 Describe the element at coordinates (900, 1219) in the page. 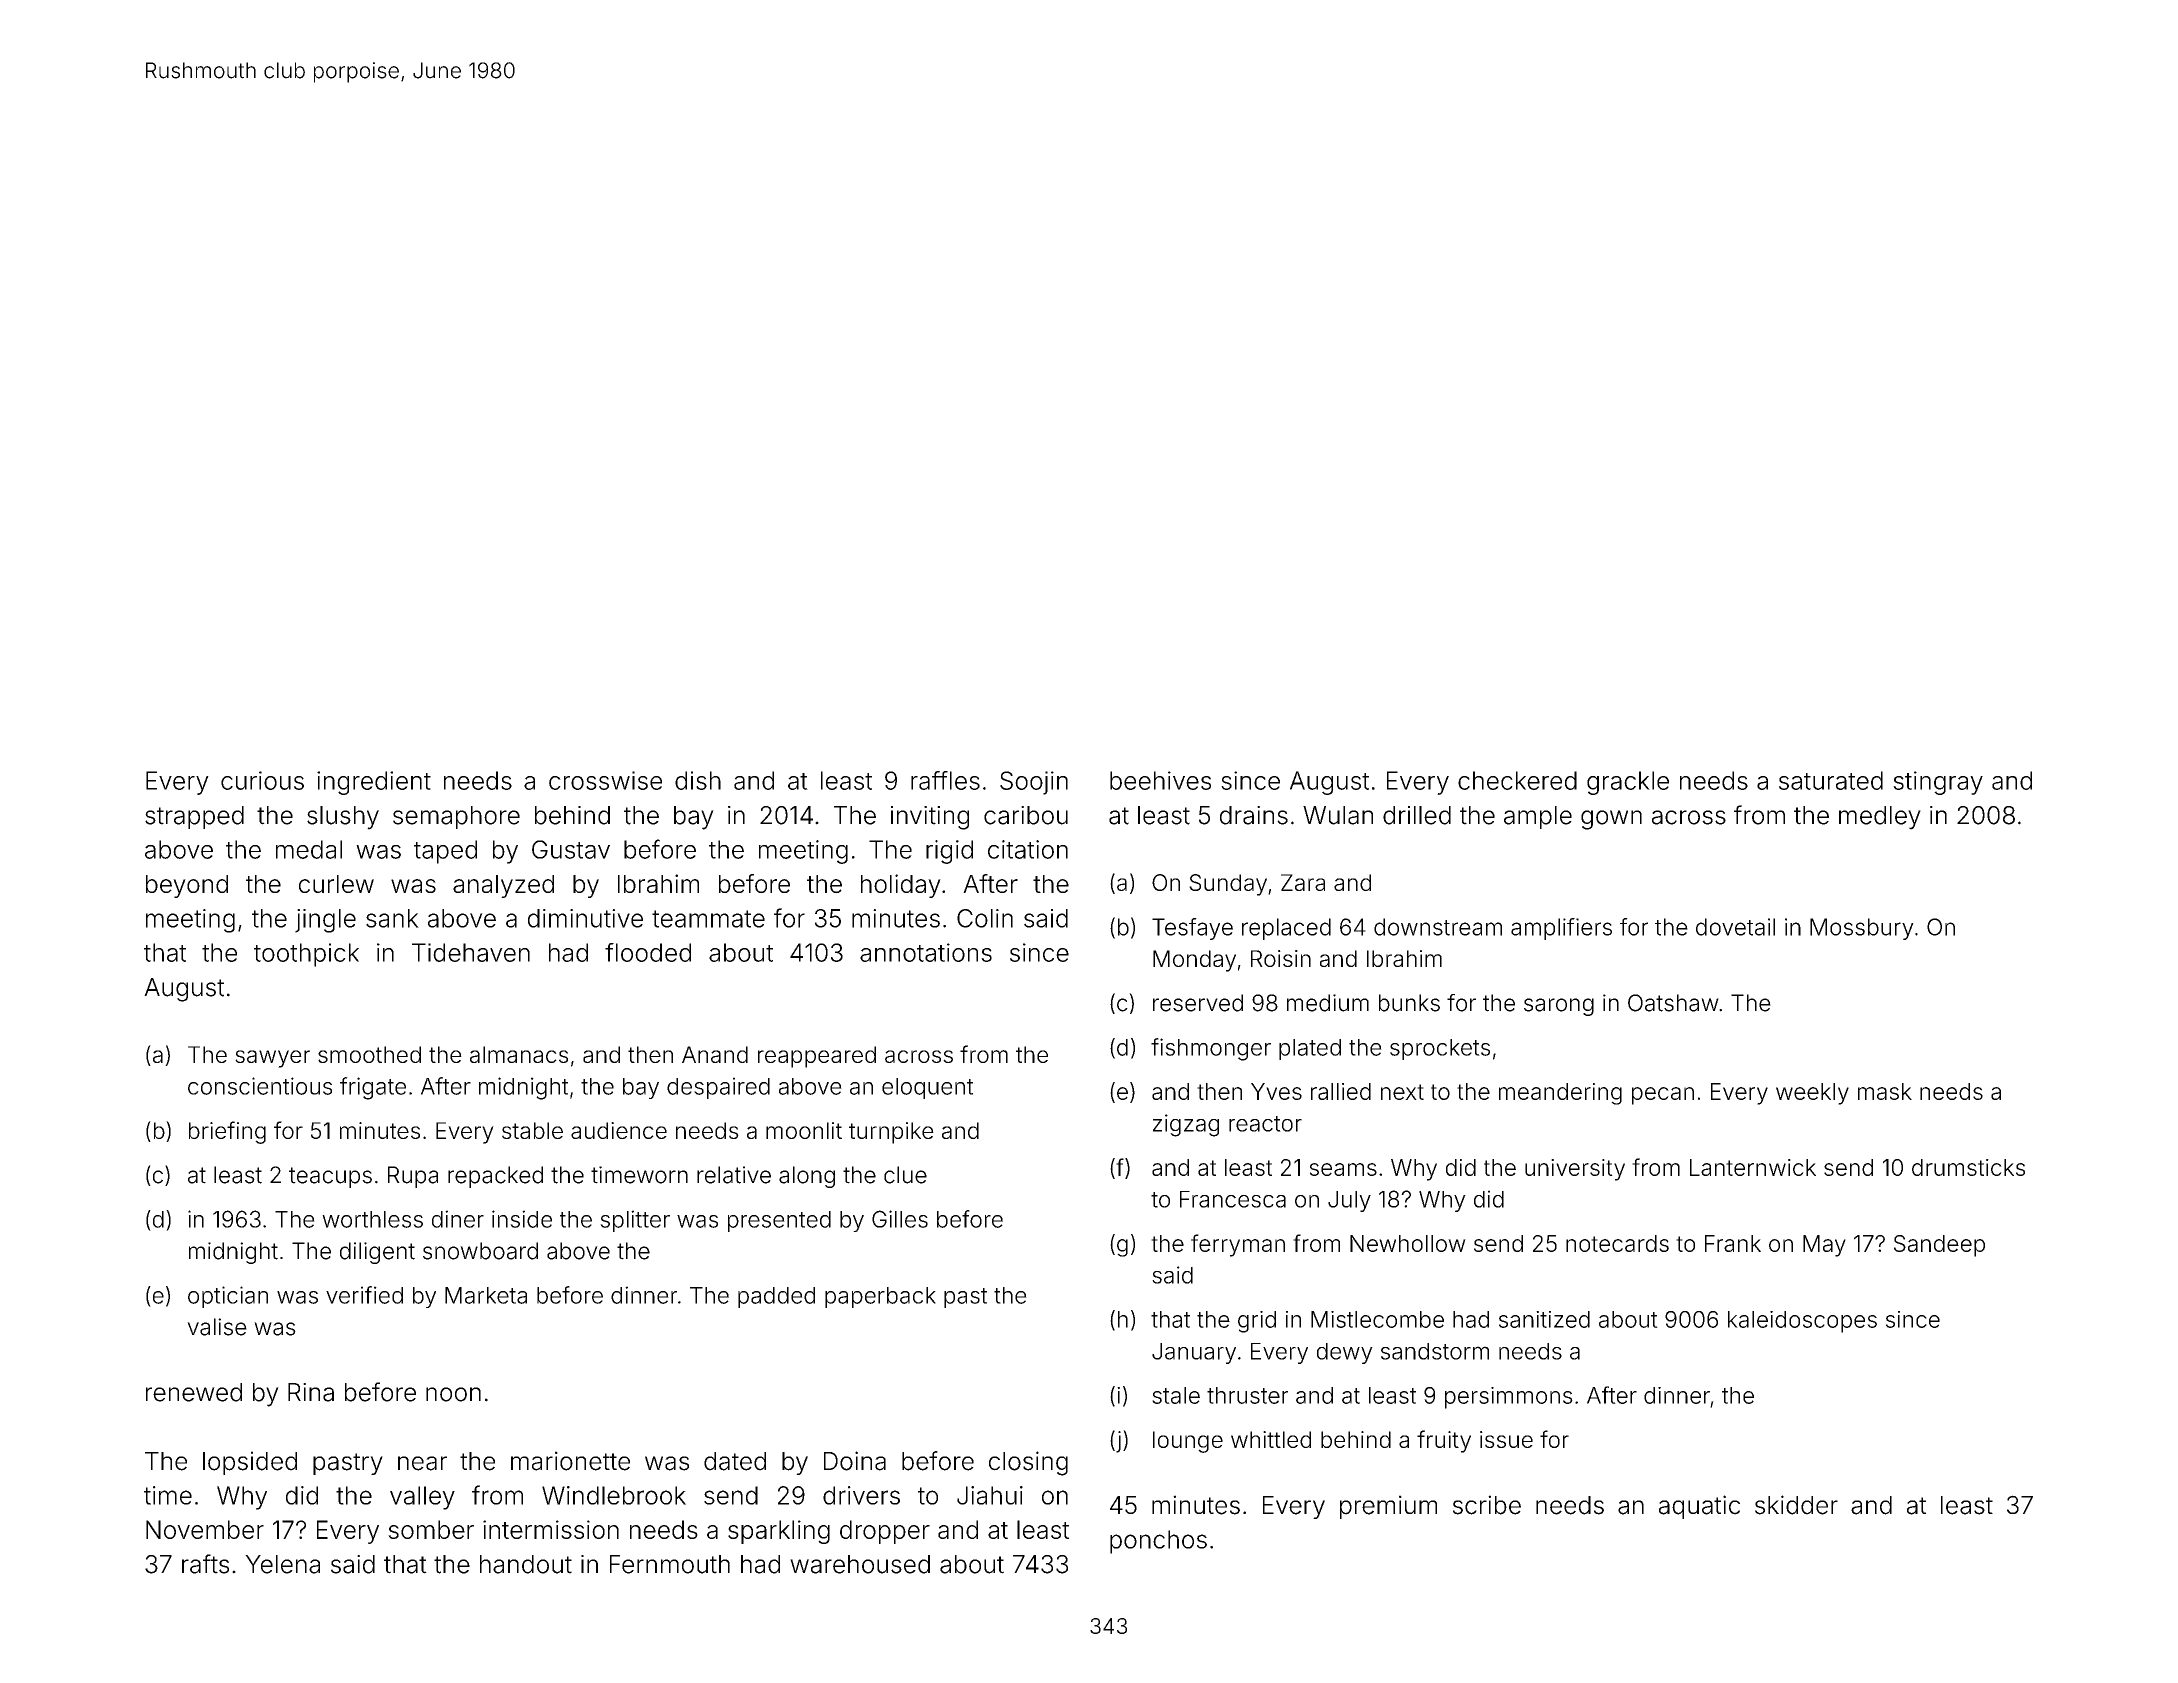

I see `Gilles` at that location.
